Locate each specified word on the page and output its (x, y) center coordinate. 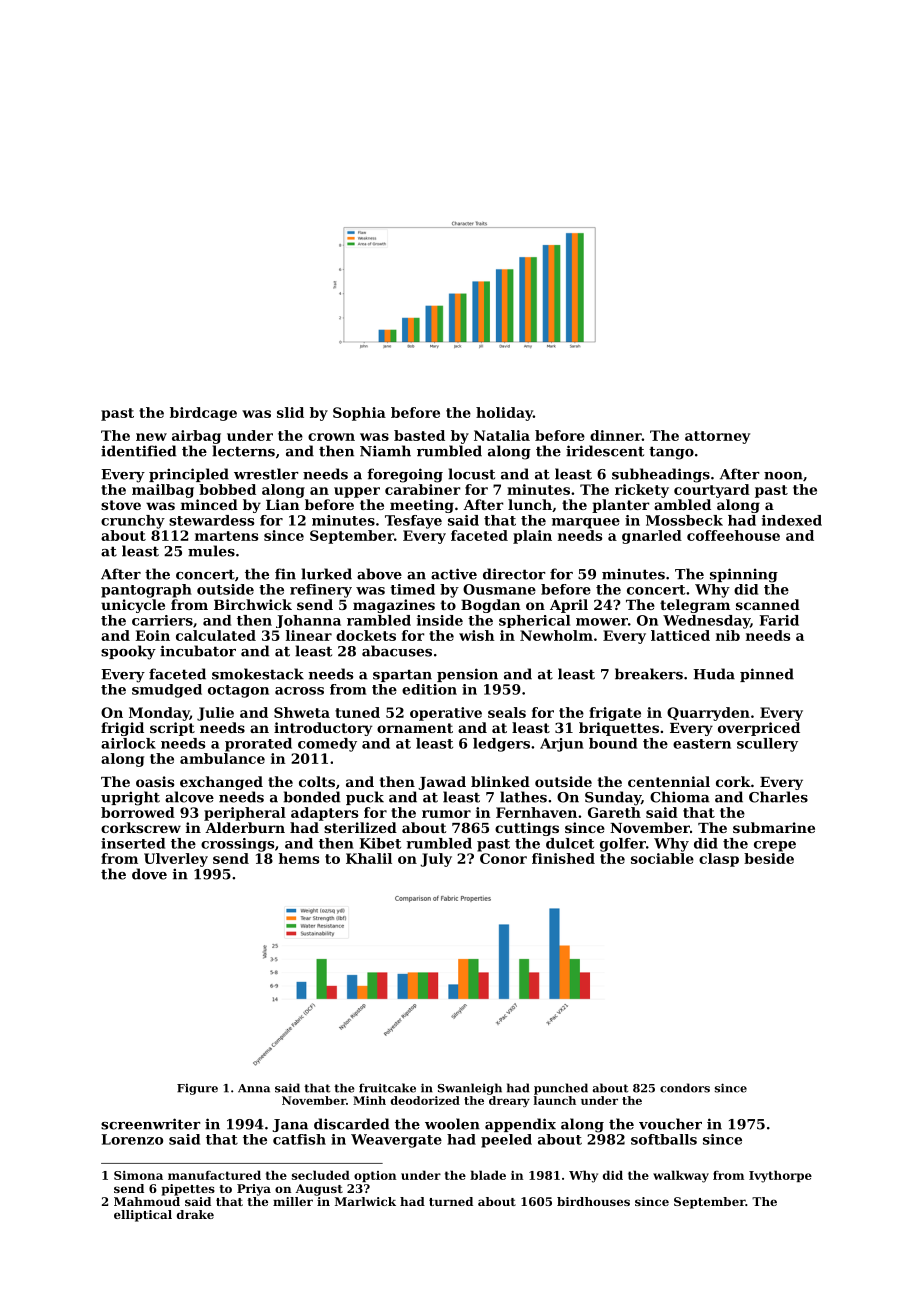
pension (467, 675)
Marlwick (365, 1201)
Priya (254, 1190)
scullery (767, 745)
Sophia (359, 414)
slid (290, 412)
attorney (717, 437)
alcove (189, 797)
